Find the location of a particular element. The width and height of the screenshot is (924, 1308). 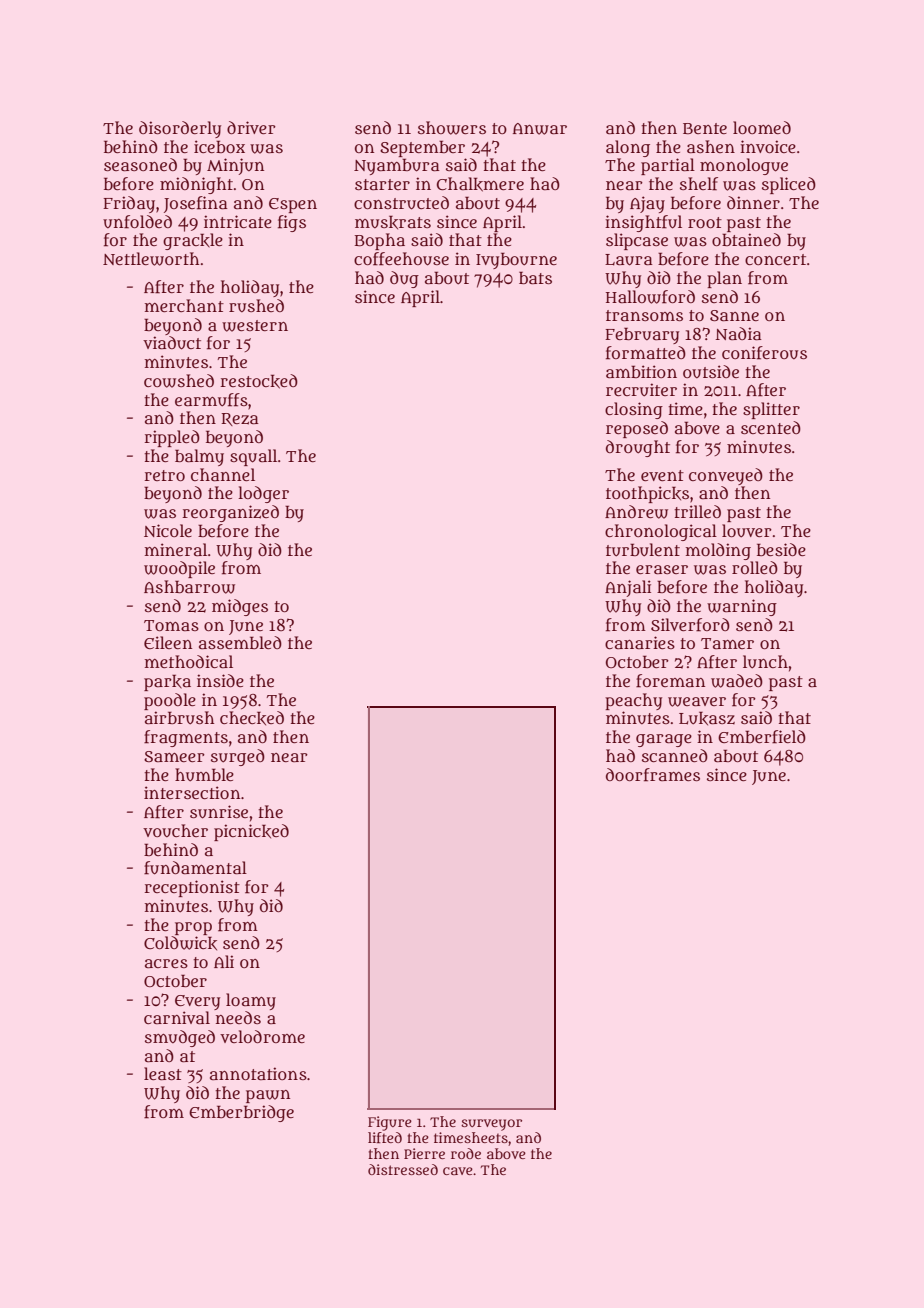

disorderly is located at coordinates (180, 129).
